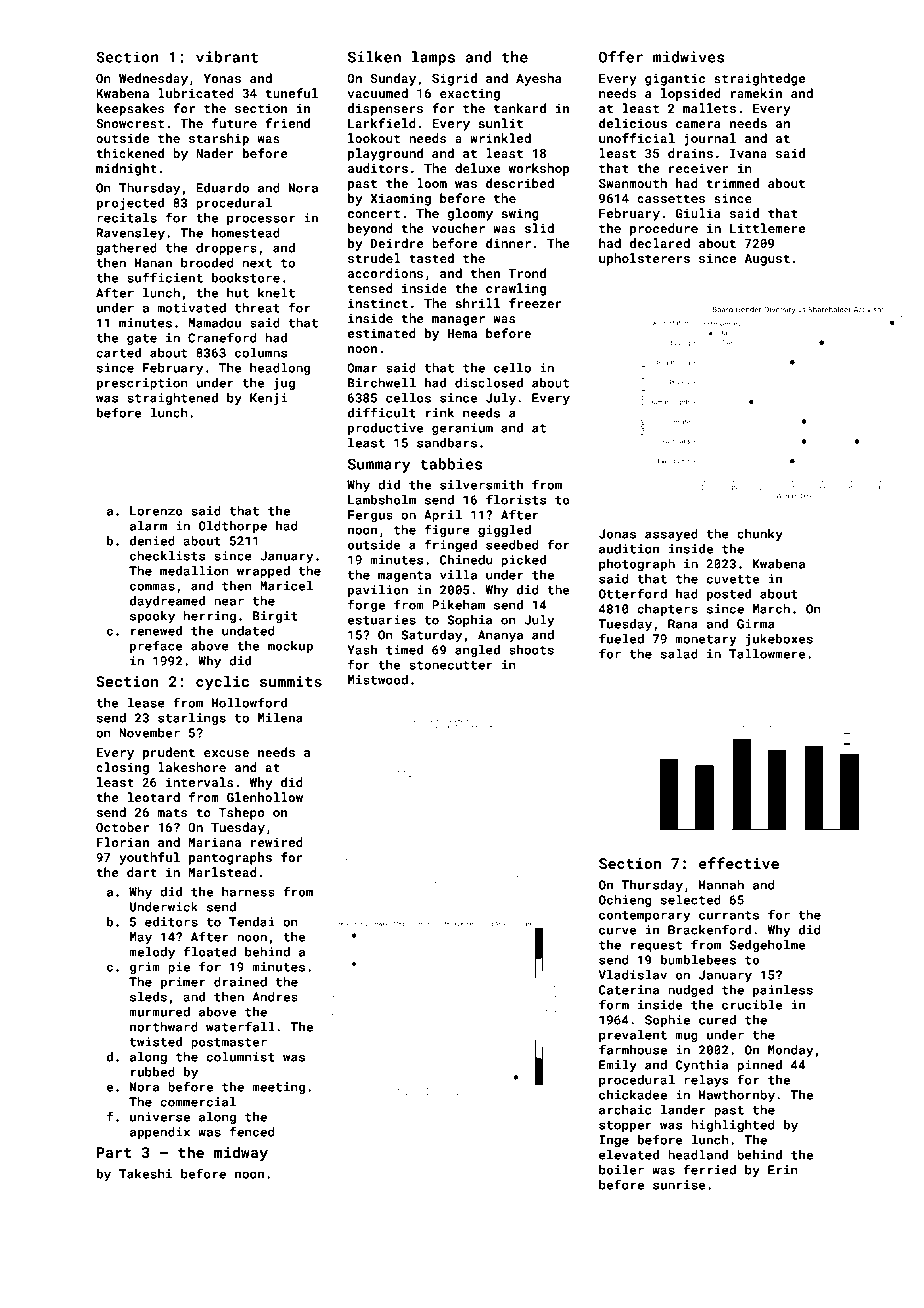 This document has height=1308, width=924. I want to click on boiler, so click(621, 1170).
